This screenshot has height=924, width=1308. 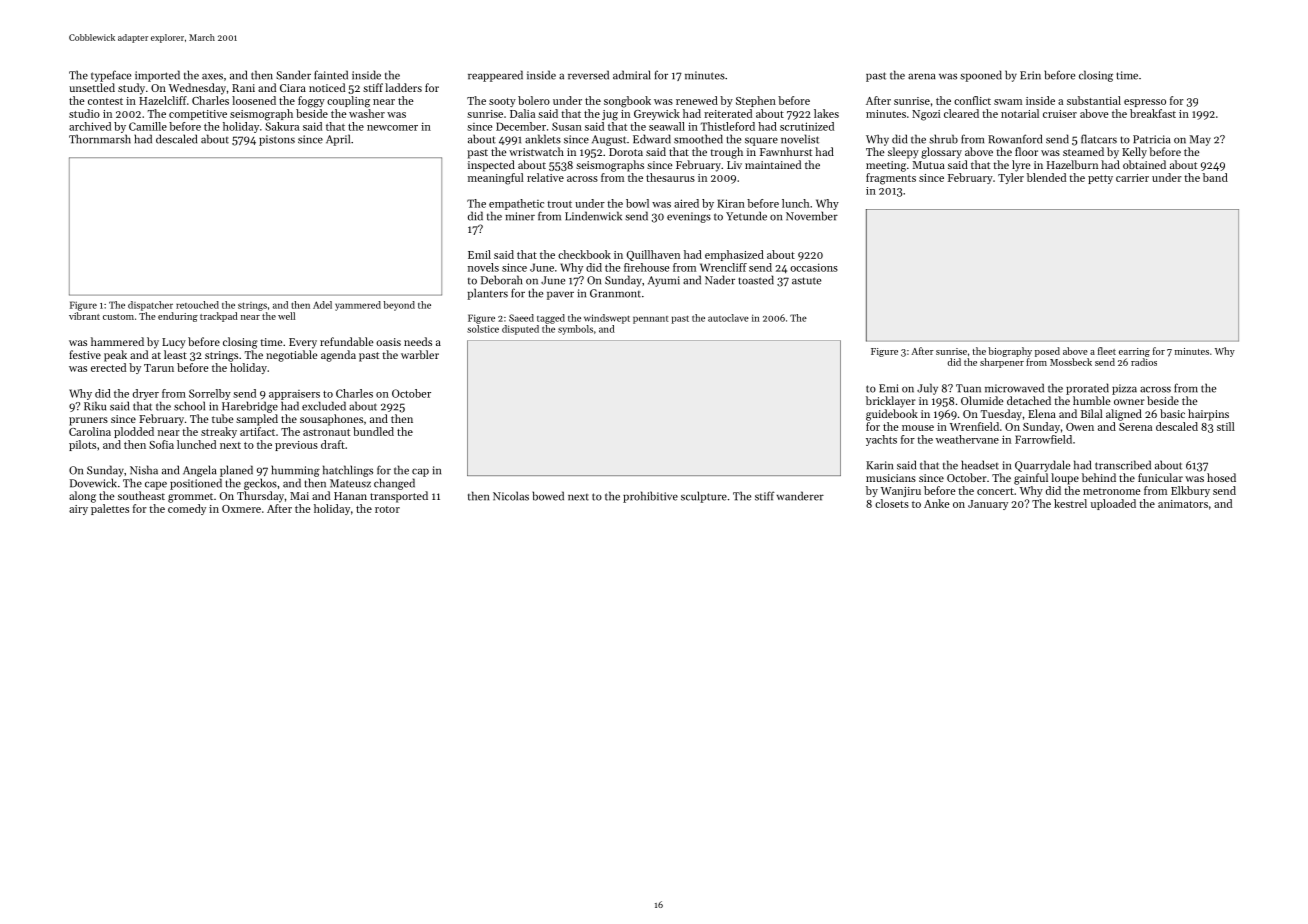 I want to click on animators, so click(x=1183, y=504).
